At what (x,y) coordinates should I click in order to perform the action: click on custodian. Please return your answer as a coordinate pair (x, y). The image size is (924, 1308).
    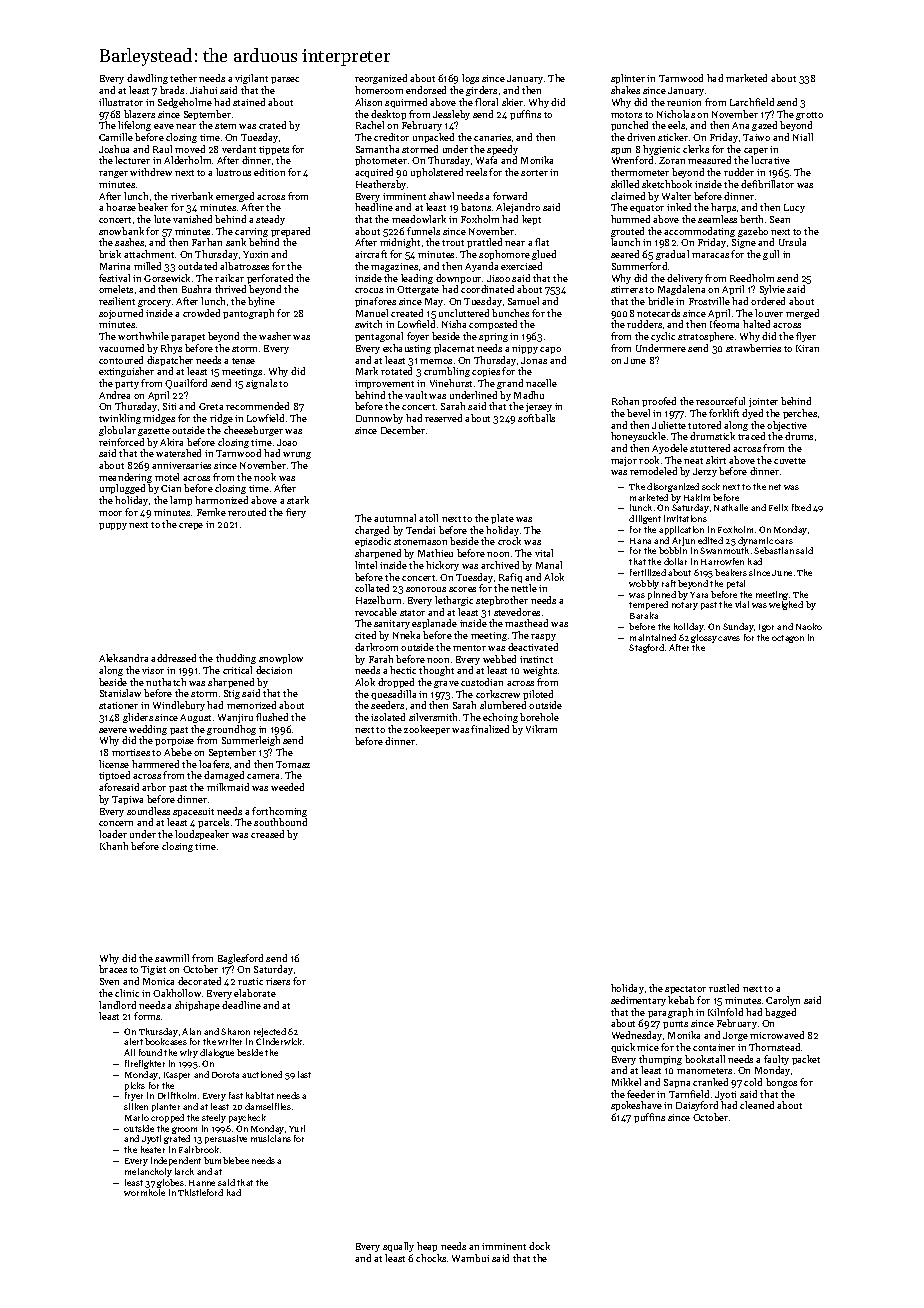
    Looking at the image, I should click on (482, 682).
